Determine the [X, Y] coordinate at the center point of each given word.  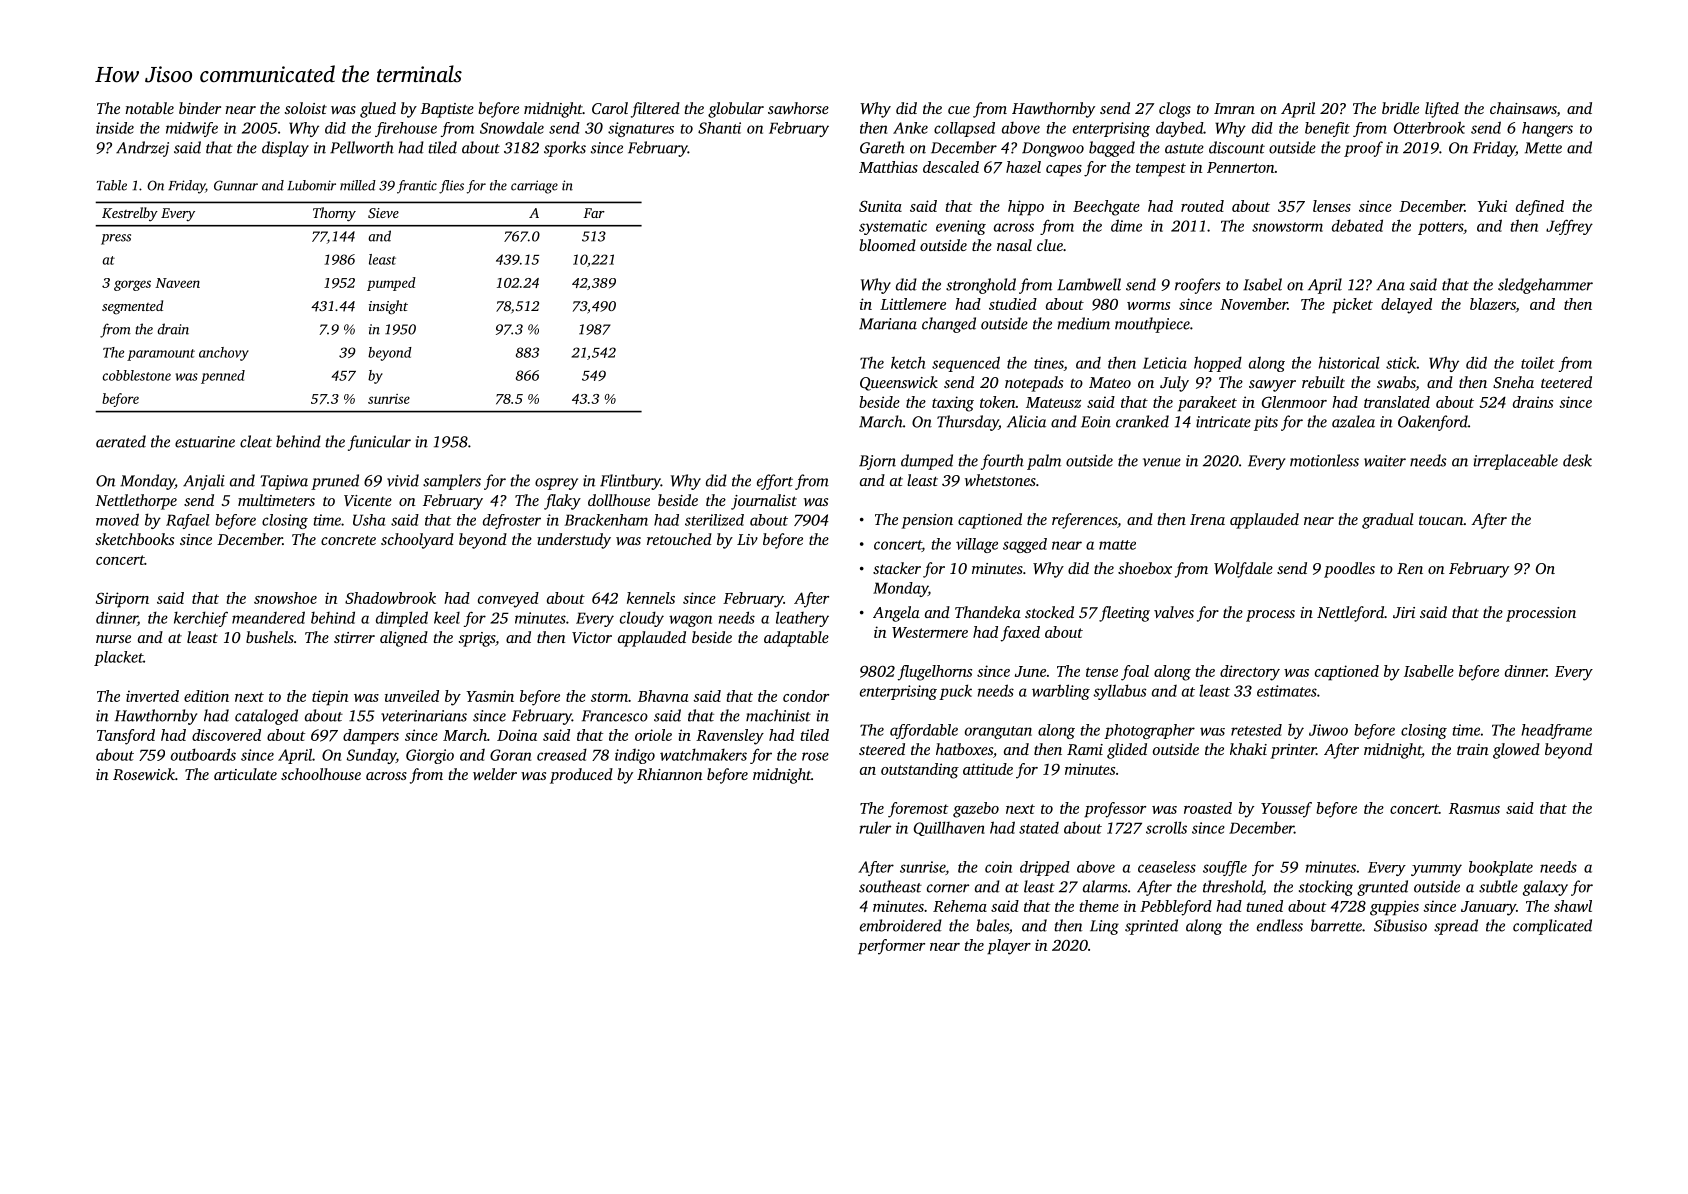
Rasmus [1474, 808]
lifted [1442, 110]
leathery [802, 619]
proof [1363, 149]
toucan [1441, 520]
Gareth [882, 147]
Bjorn [877, 462]
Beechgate [1106, 208]
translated [1397, 402]
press [116, 239]
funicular [379, 443]
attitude [988, 769]
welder [495, 774]
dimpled [402, 619]
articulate [245, 774]
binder [200, 108]
